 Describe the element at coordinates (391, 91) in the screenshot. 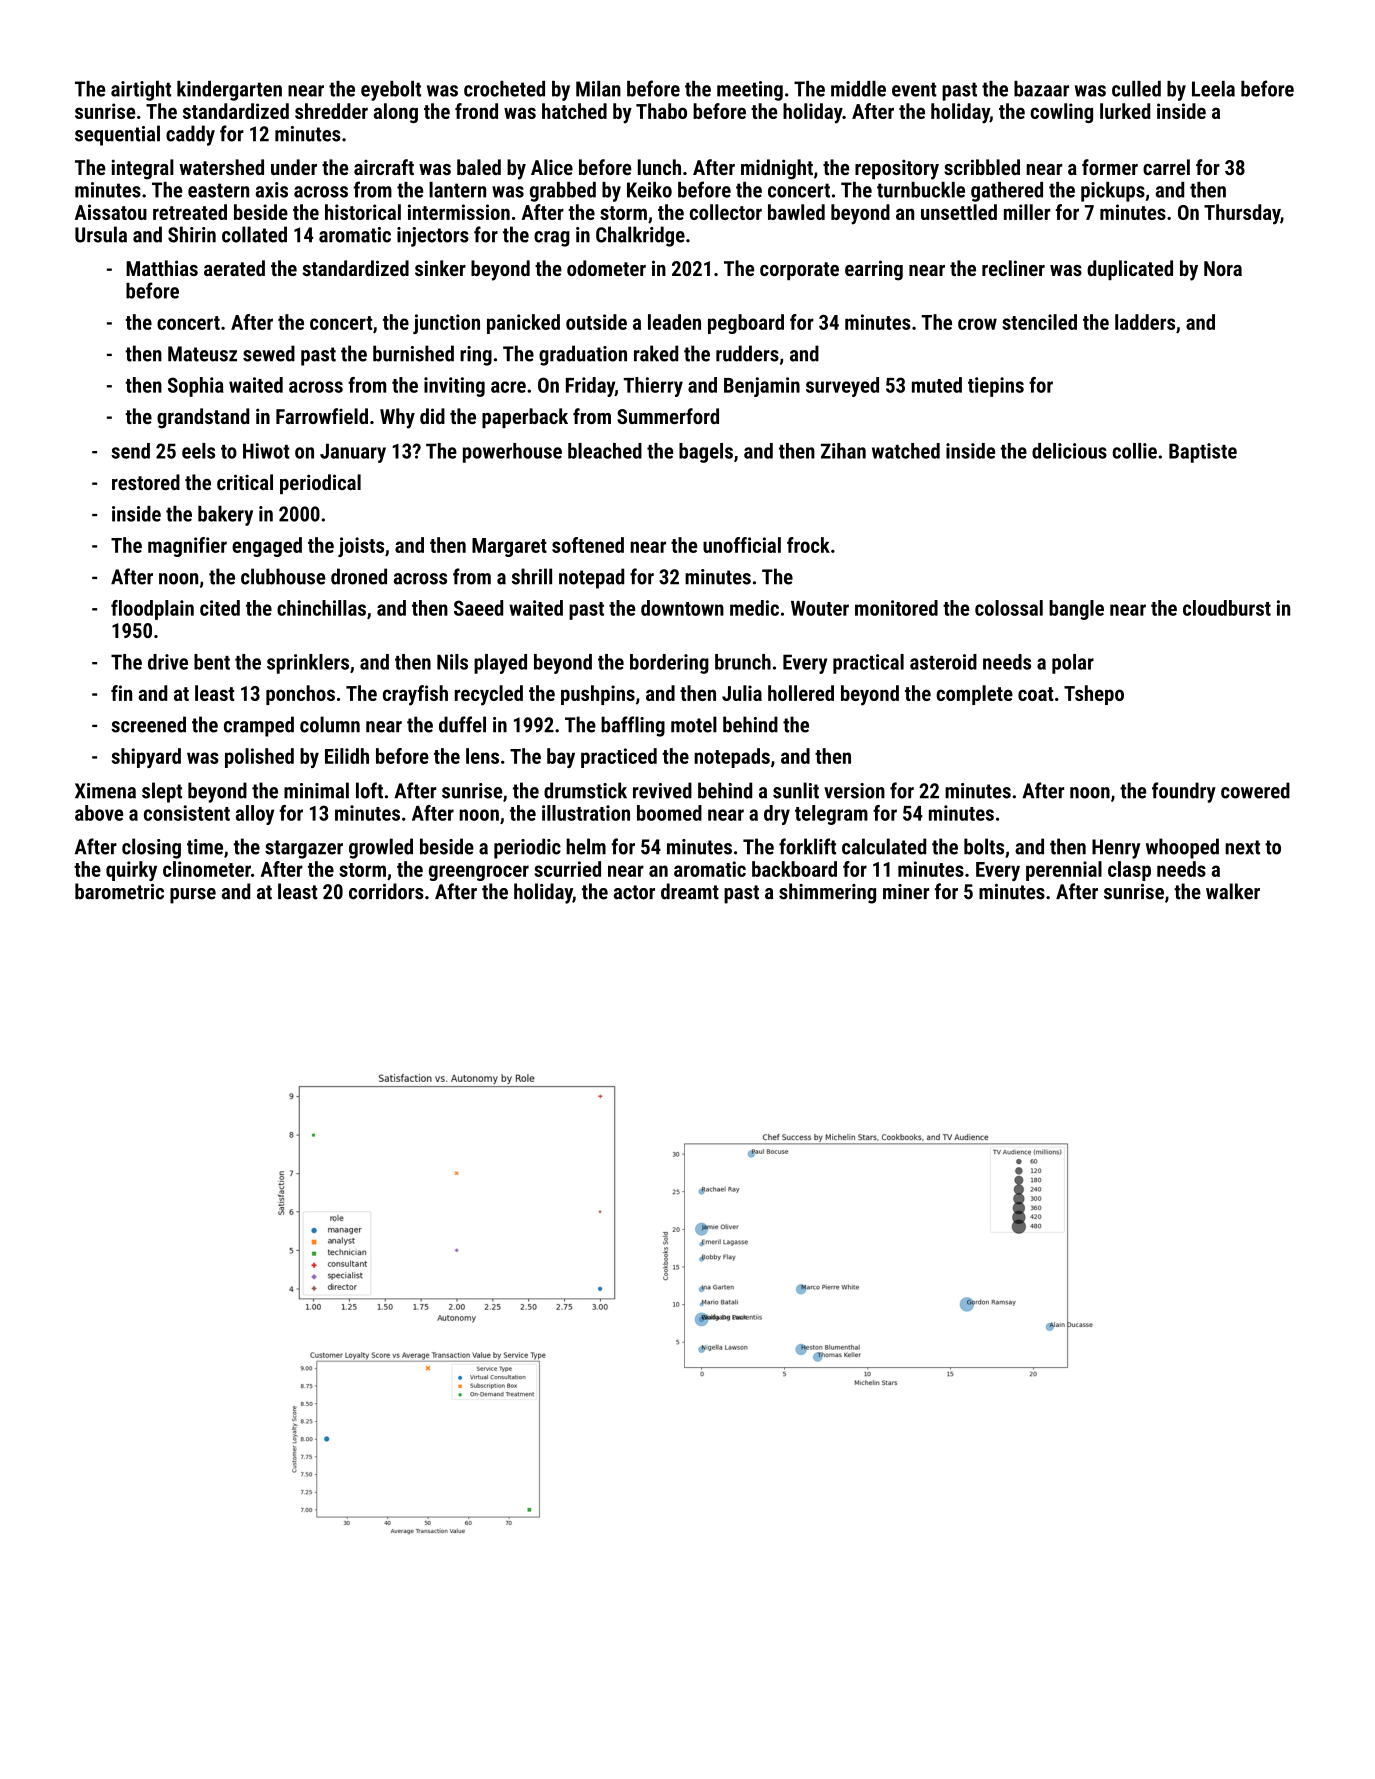

I see `eyebolt` at that location.
